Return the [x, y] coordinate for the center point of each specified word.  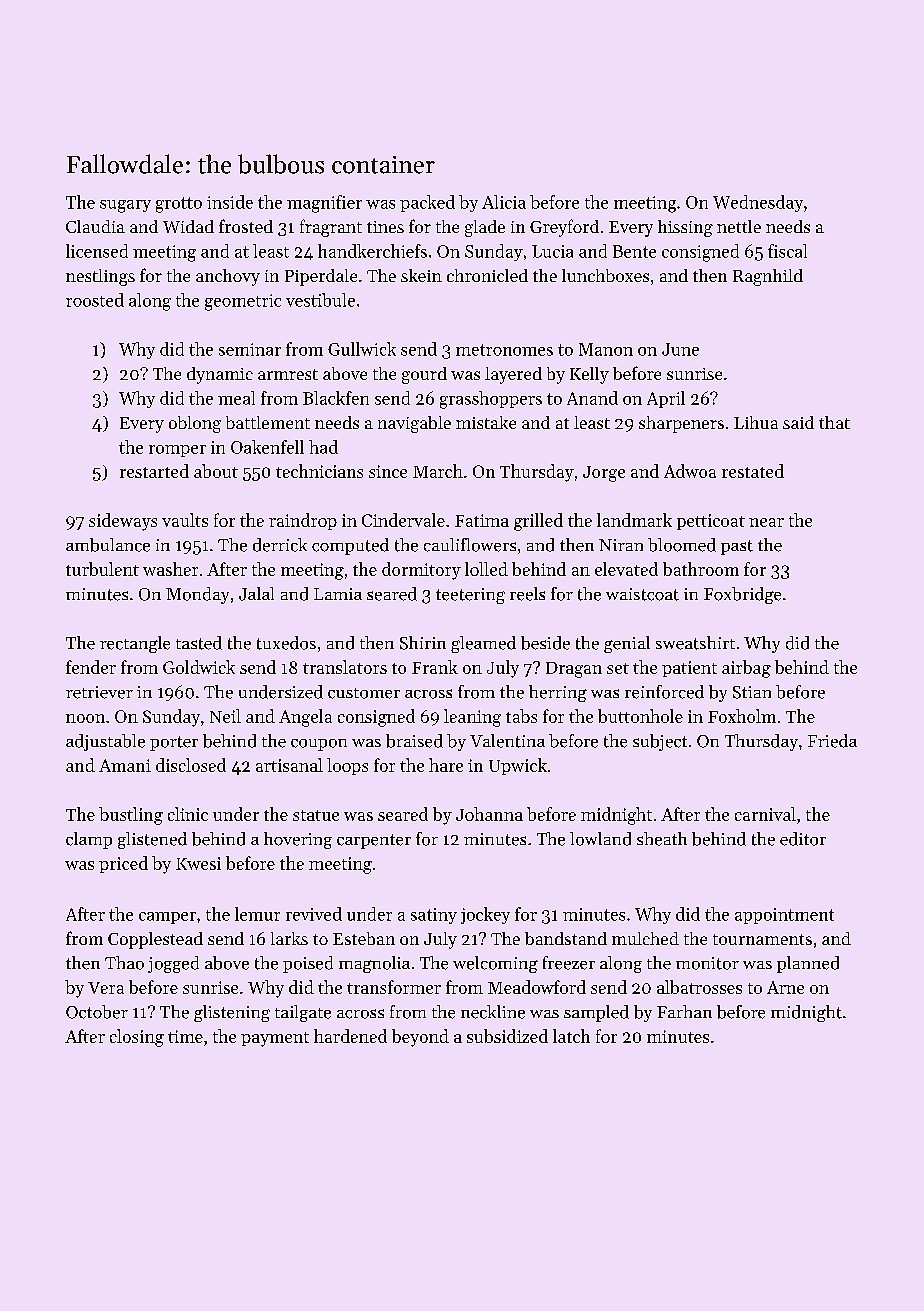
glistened [152, 840]
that [834, 422]
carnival [765, 814]
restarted [154, 471]
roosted [95, 300]
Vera [106, 988]
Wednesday [758, 203]
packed [427, 203]
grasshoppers [491, 400]
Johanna [489, 814]
